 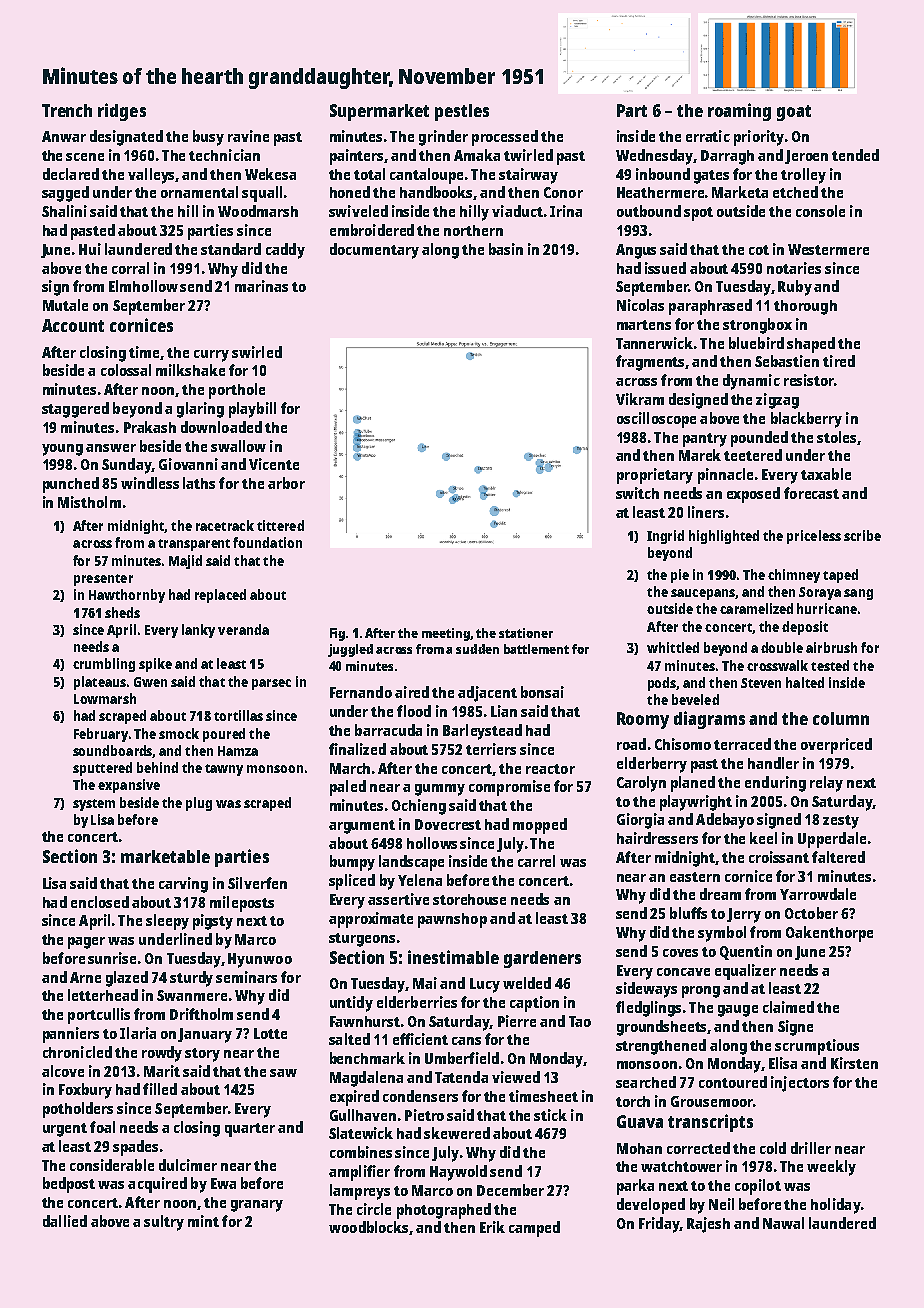 What do you see at coordinates (733, 1082) in the screenshot?
I see `contoured` at bounding box center [733, 1082].
